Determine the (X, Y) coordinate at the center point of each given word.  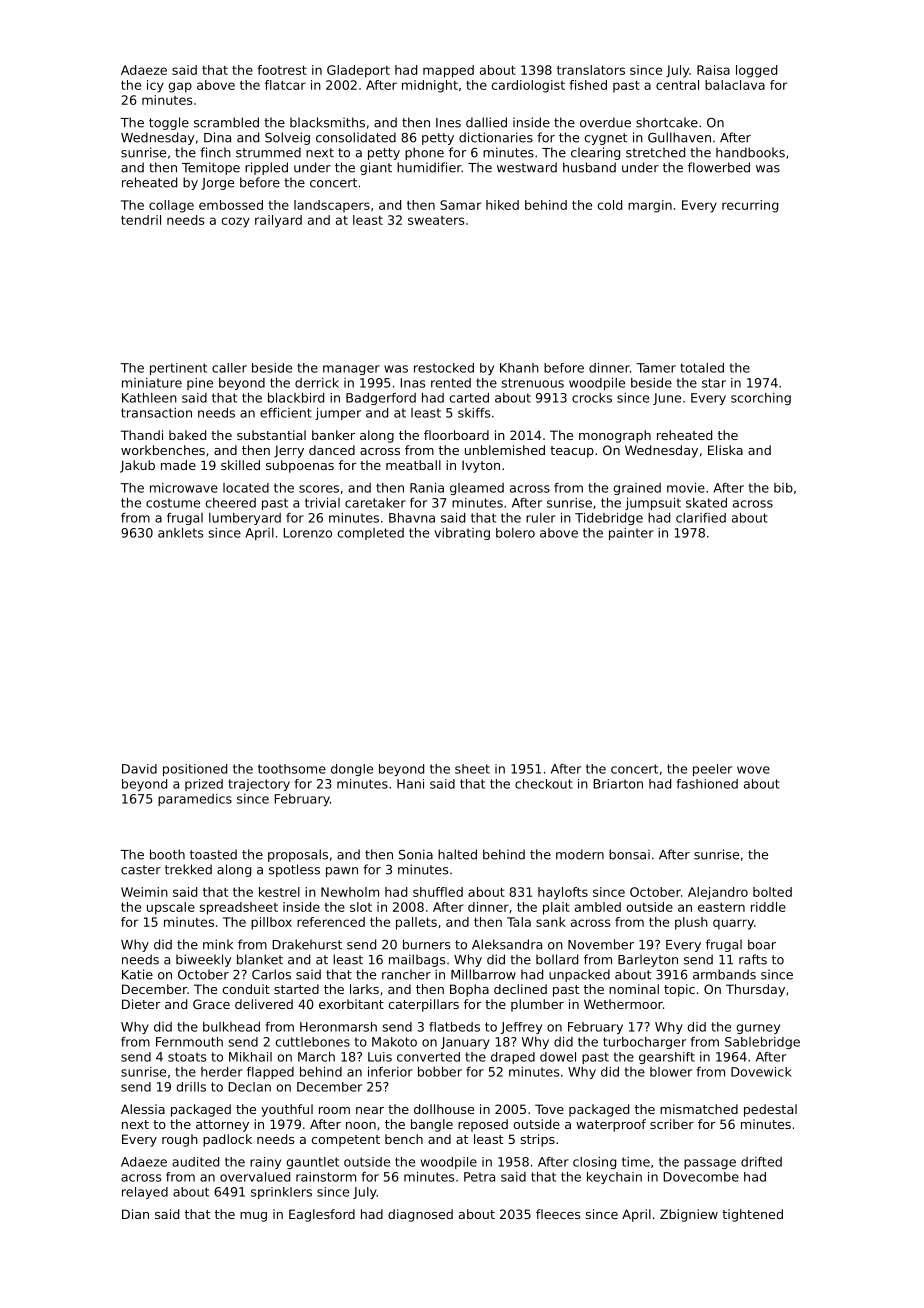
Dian (135, 1214)
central (677, 85)
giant (376, 168)
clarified (701, 518)
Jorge (217, 184)
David (139, 769)
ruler (541, 518)
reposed (483, 1125)
